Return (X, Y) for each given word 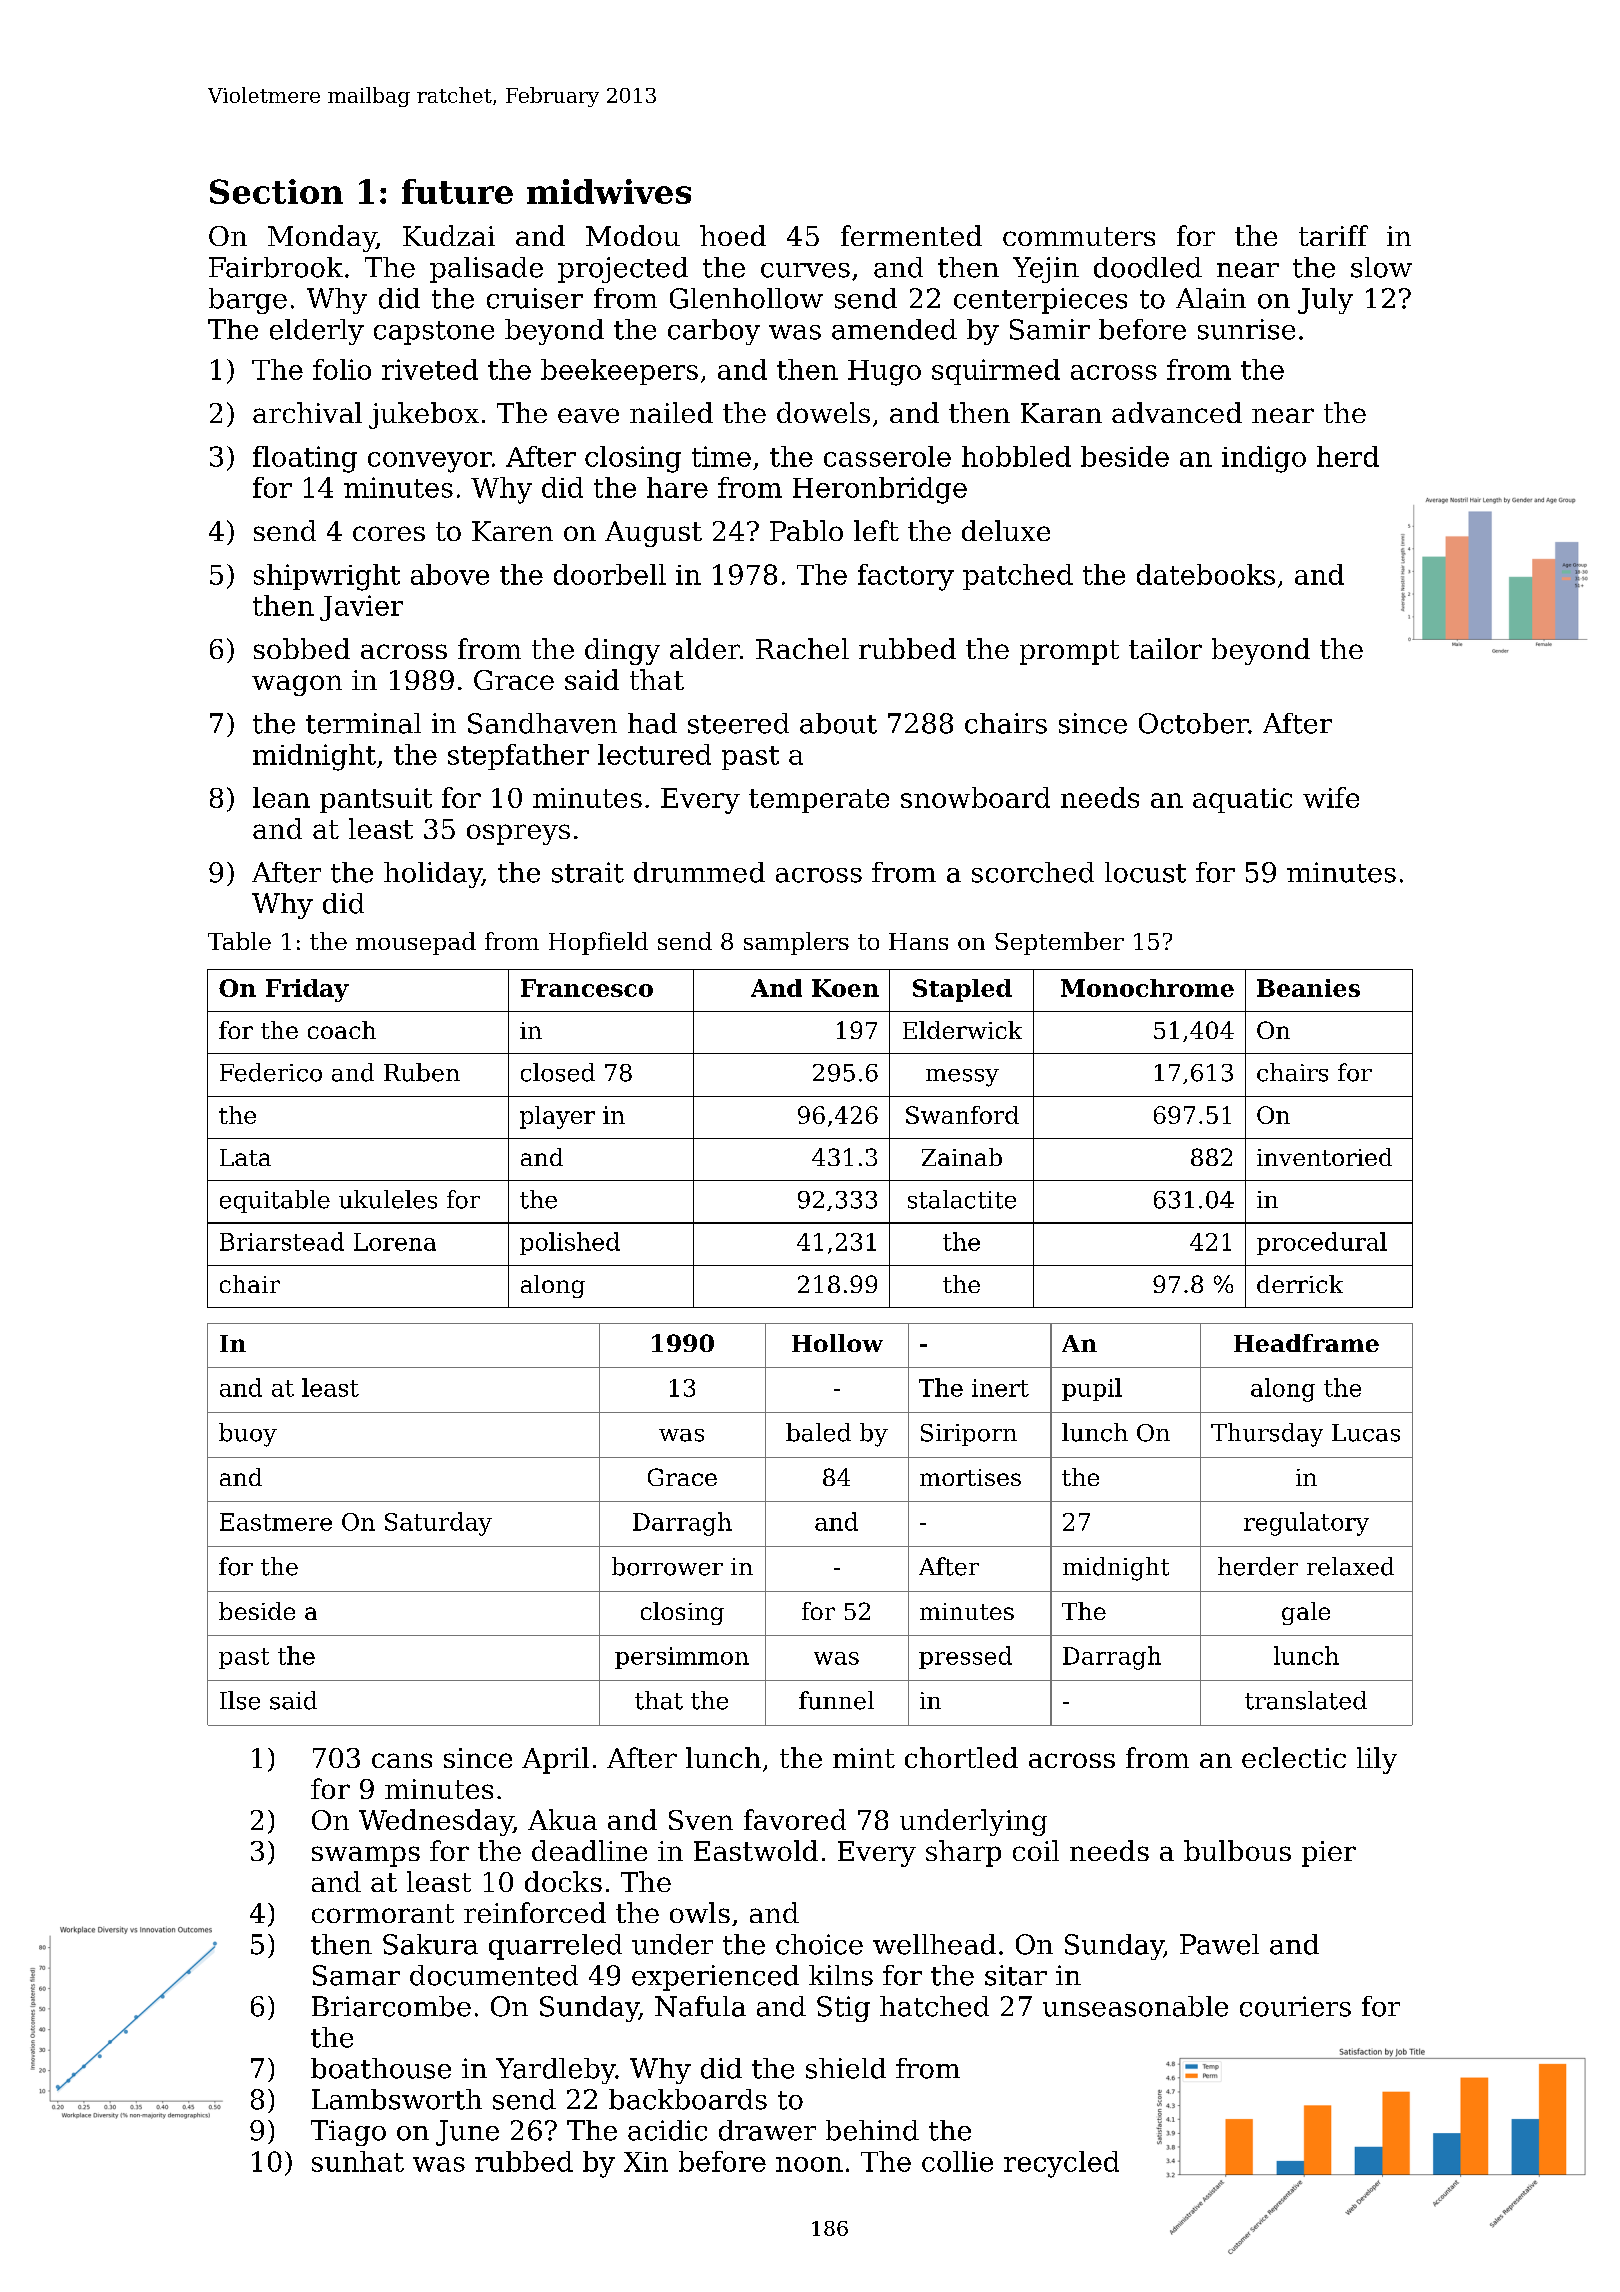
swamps (366, 1856)
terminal (363, 723)
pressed (965, 1657)
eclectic (1294, 1757)
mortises (970, 1477)
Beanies (1308, 988)
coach (342, 1030)
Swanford (962, 1115)
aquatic (1242, 800)
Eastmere (276, 1522)
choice (819, 1944)
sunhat (358, 2161)
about (838, 723)
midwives (609, 191)
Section (276, 191)
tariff (1333, 235)
